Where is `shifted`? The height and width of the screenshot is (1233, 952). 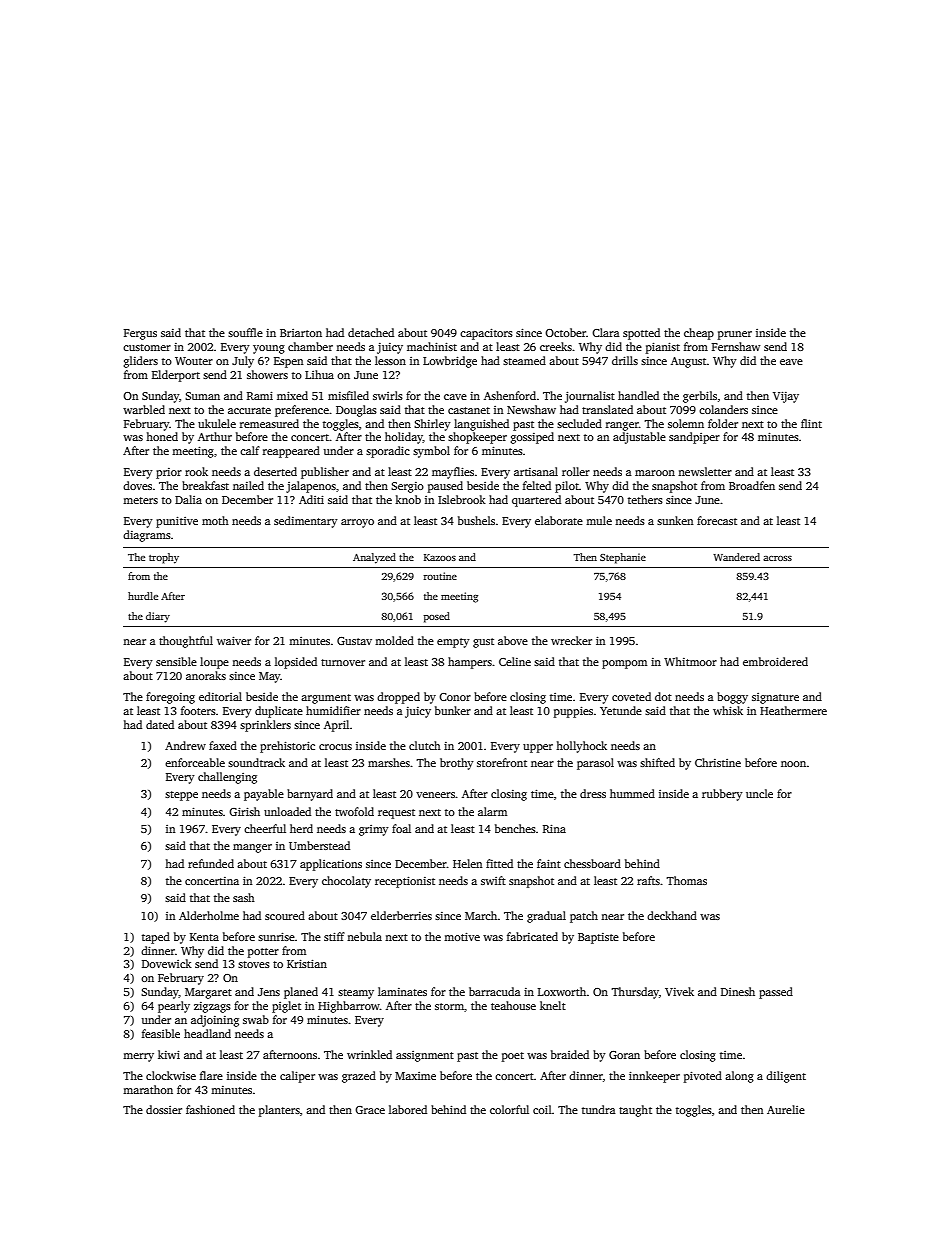
shifted is located at coordinates (657, 762).
